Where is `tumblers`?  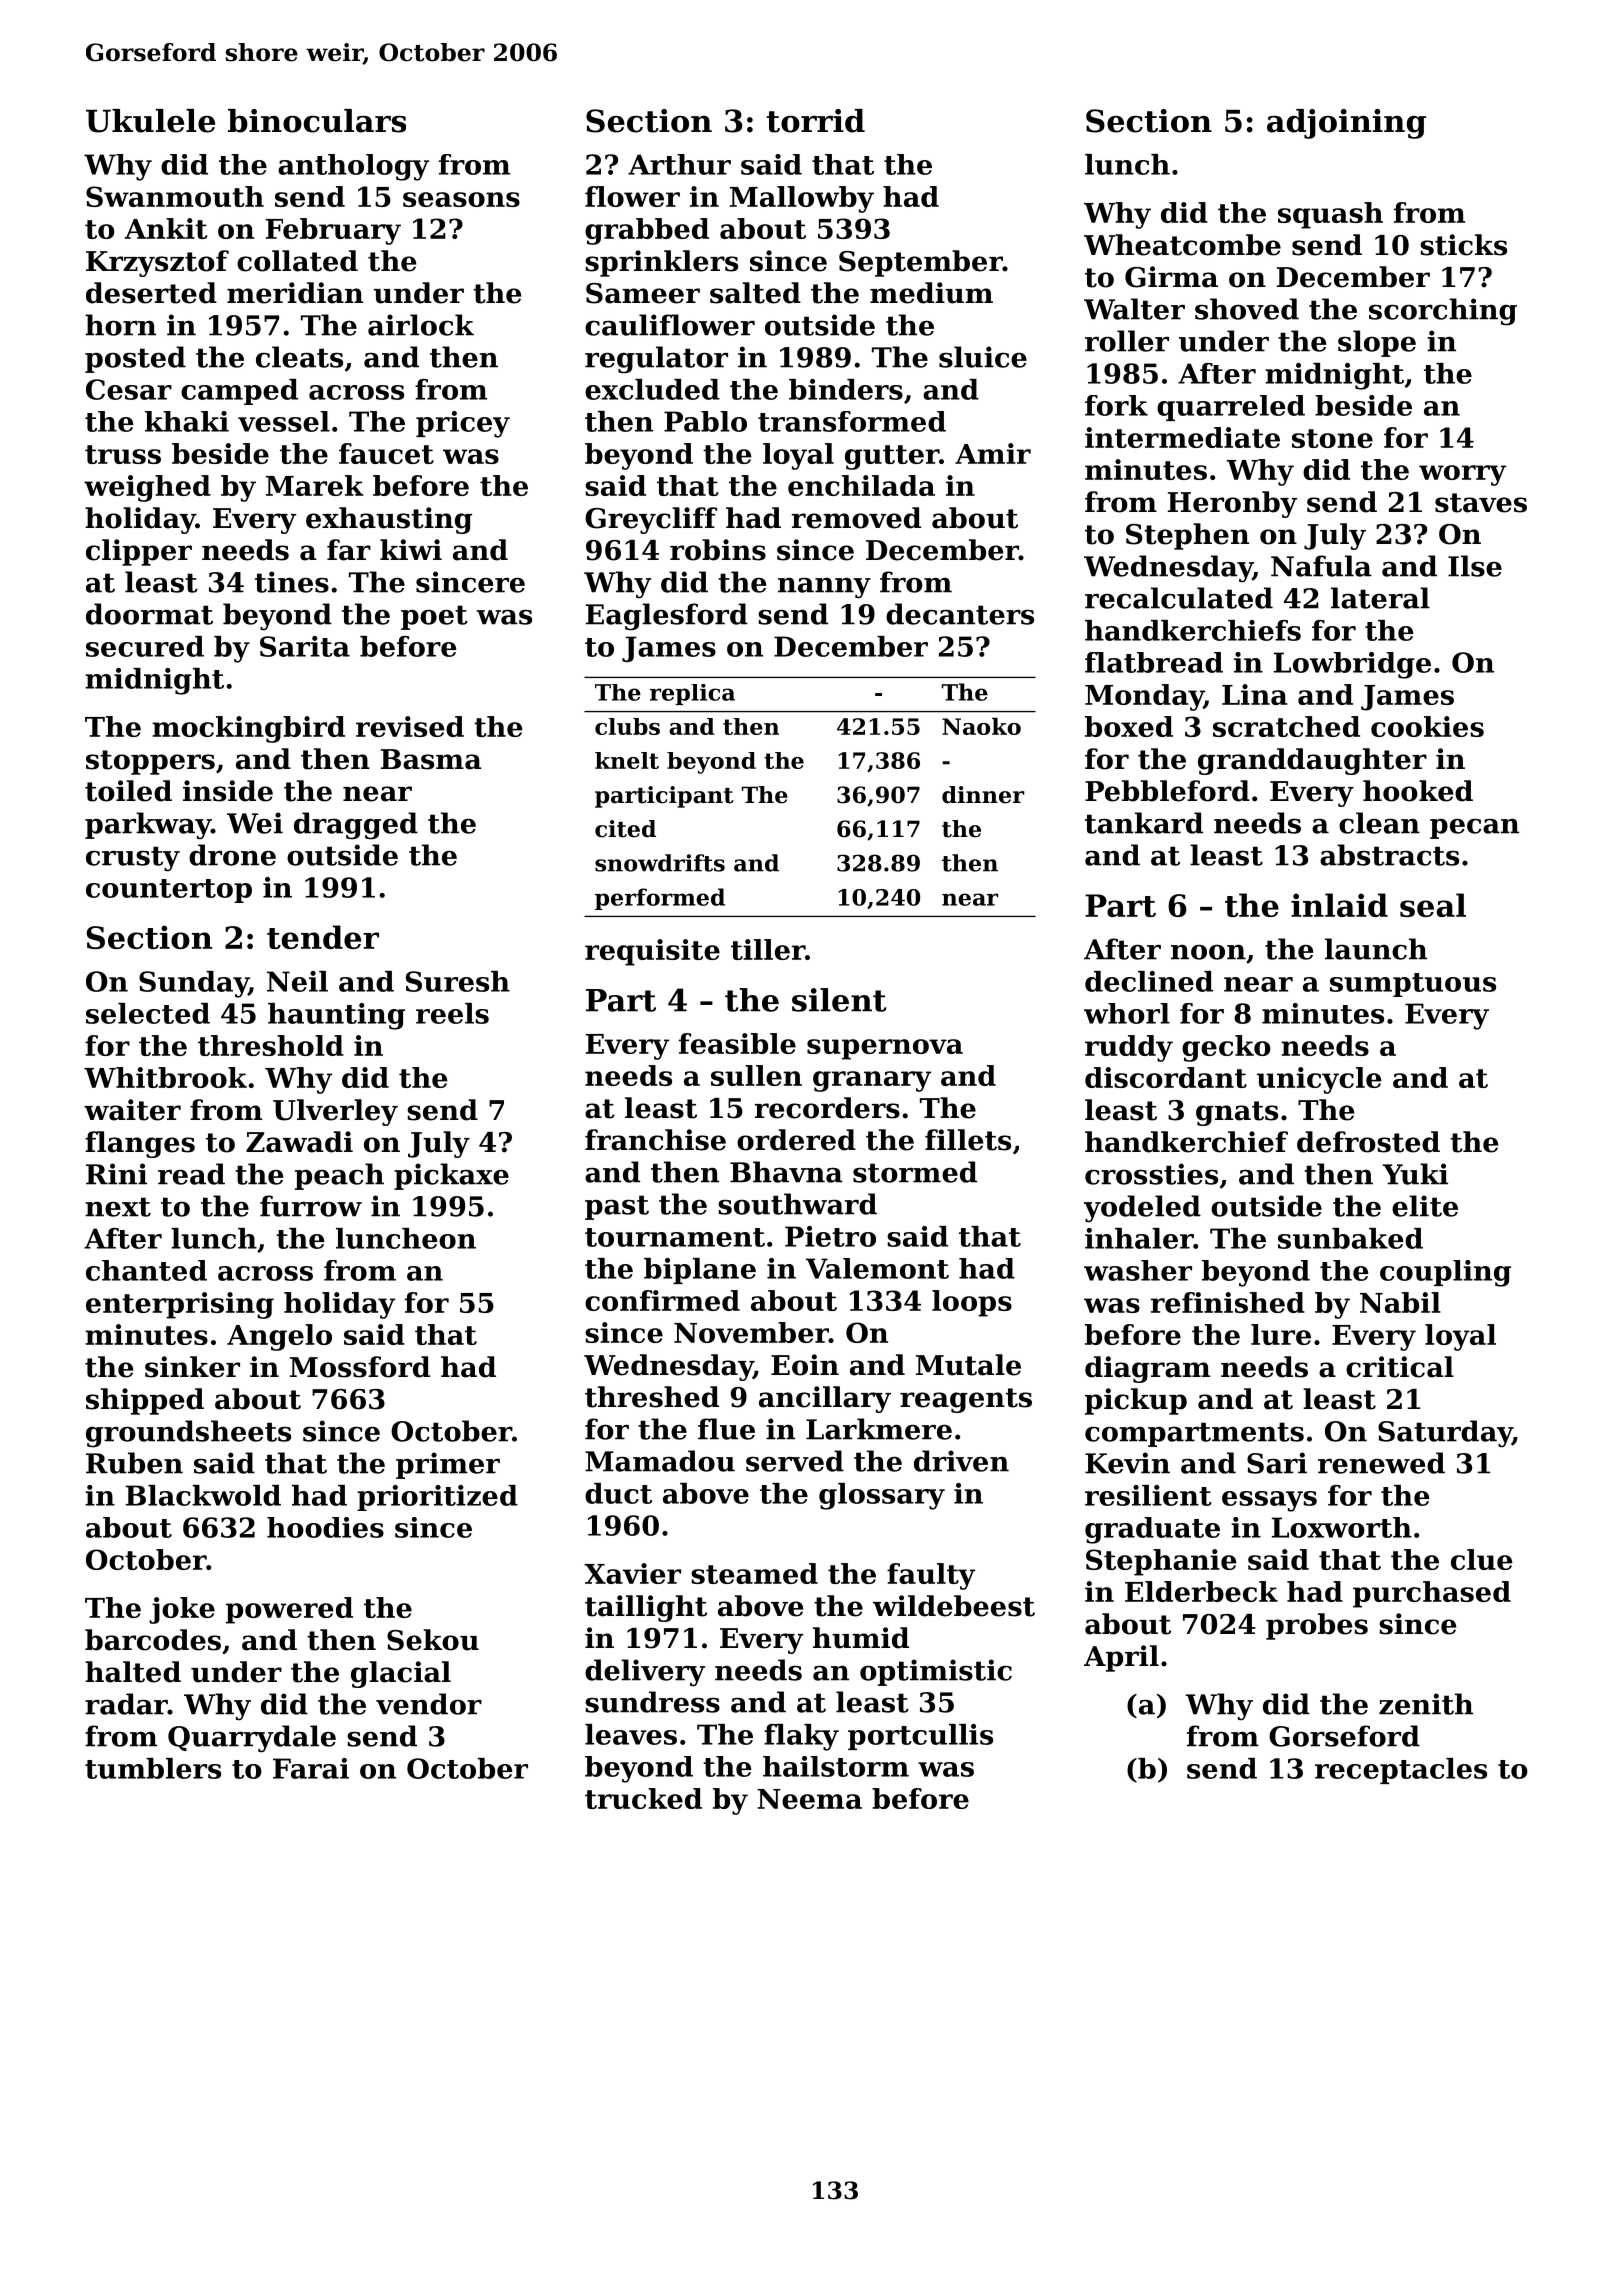
tumblers is located at coordinates (153, 1768).
